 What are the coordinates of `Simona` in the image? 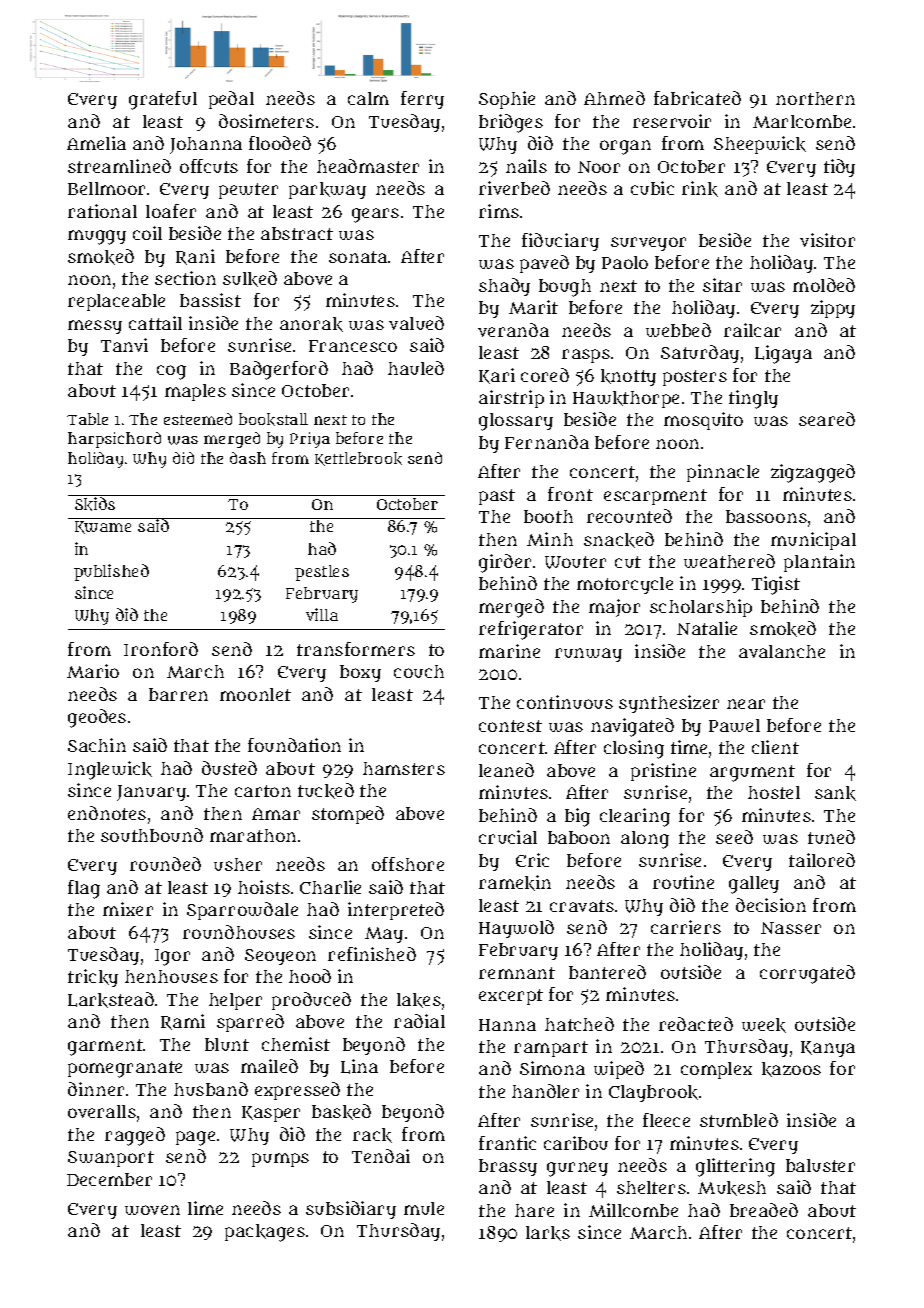 It's located at (552, 1068).
